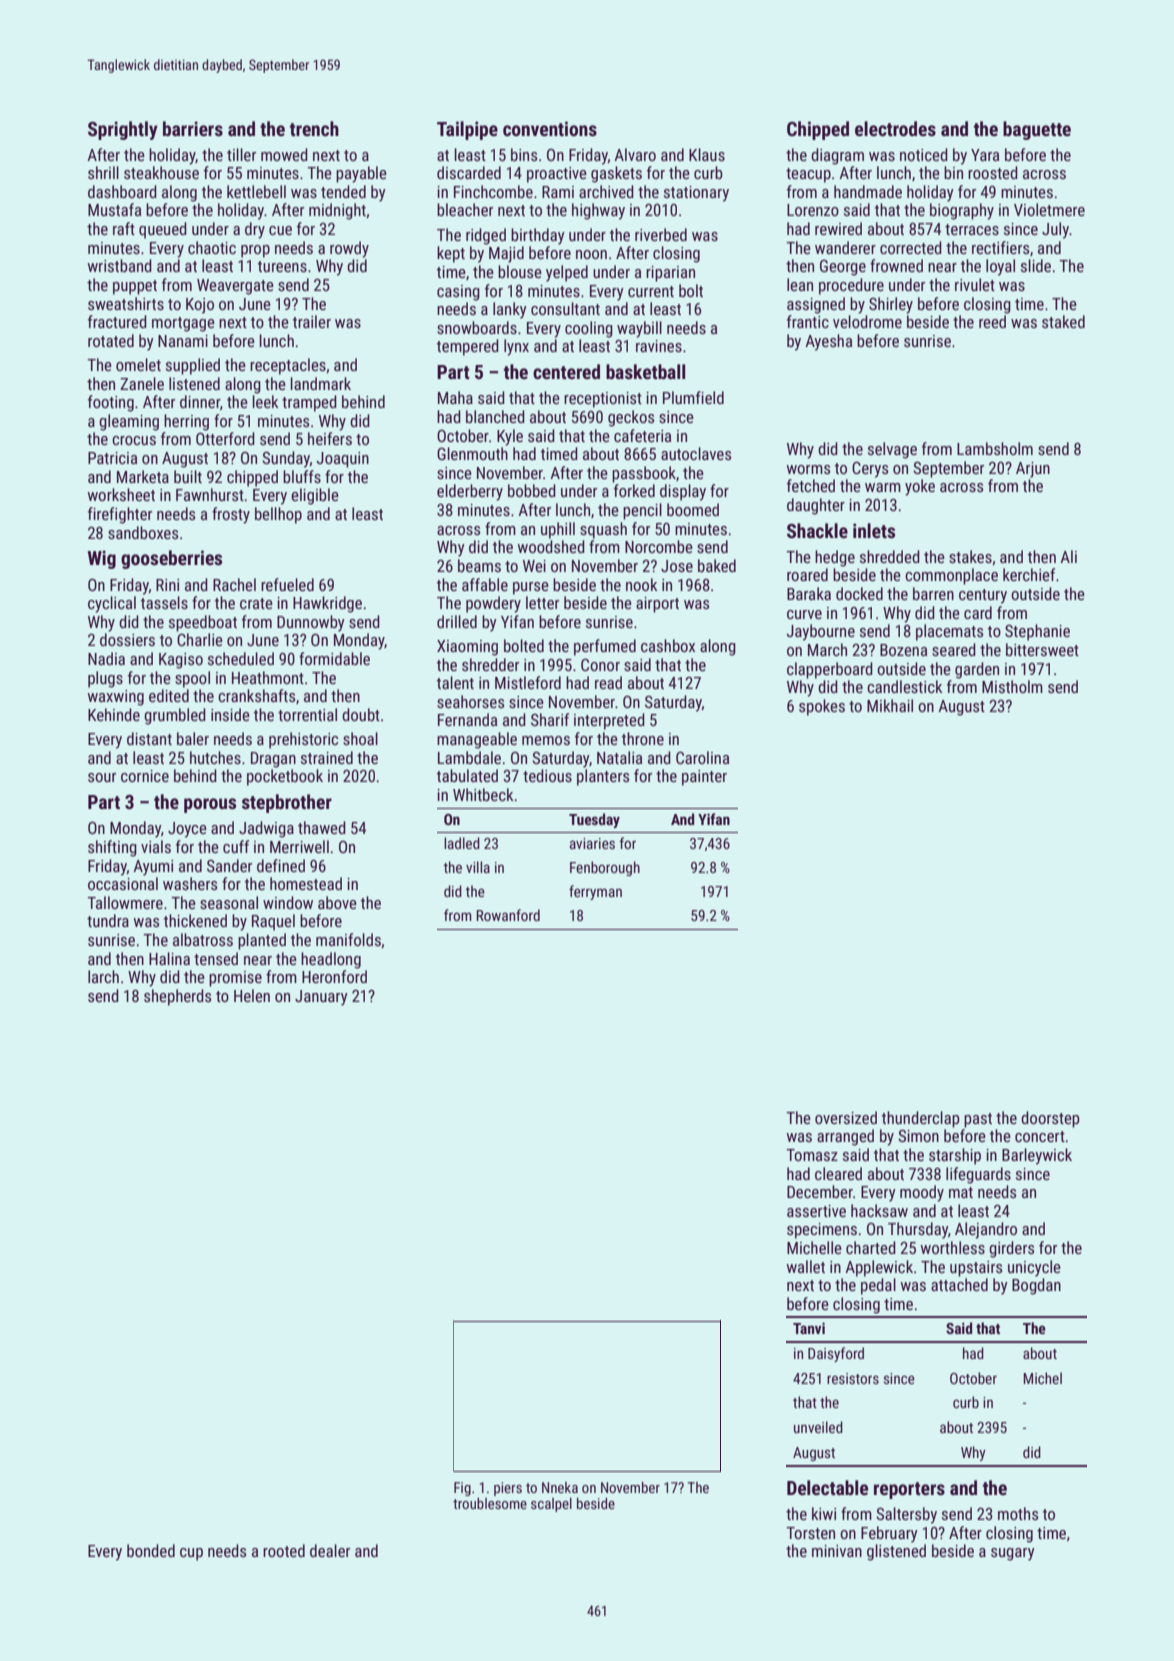 The width and height of the screenshot is (1174, 1661). What do you see at coordinates (314, 128) in the screenshot?
I see `trench` at bounding box center [314, 128].
